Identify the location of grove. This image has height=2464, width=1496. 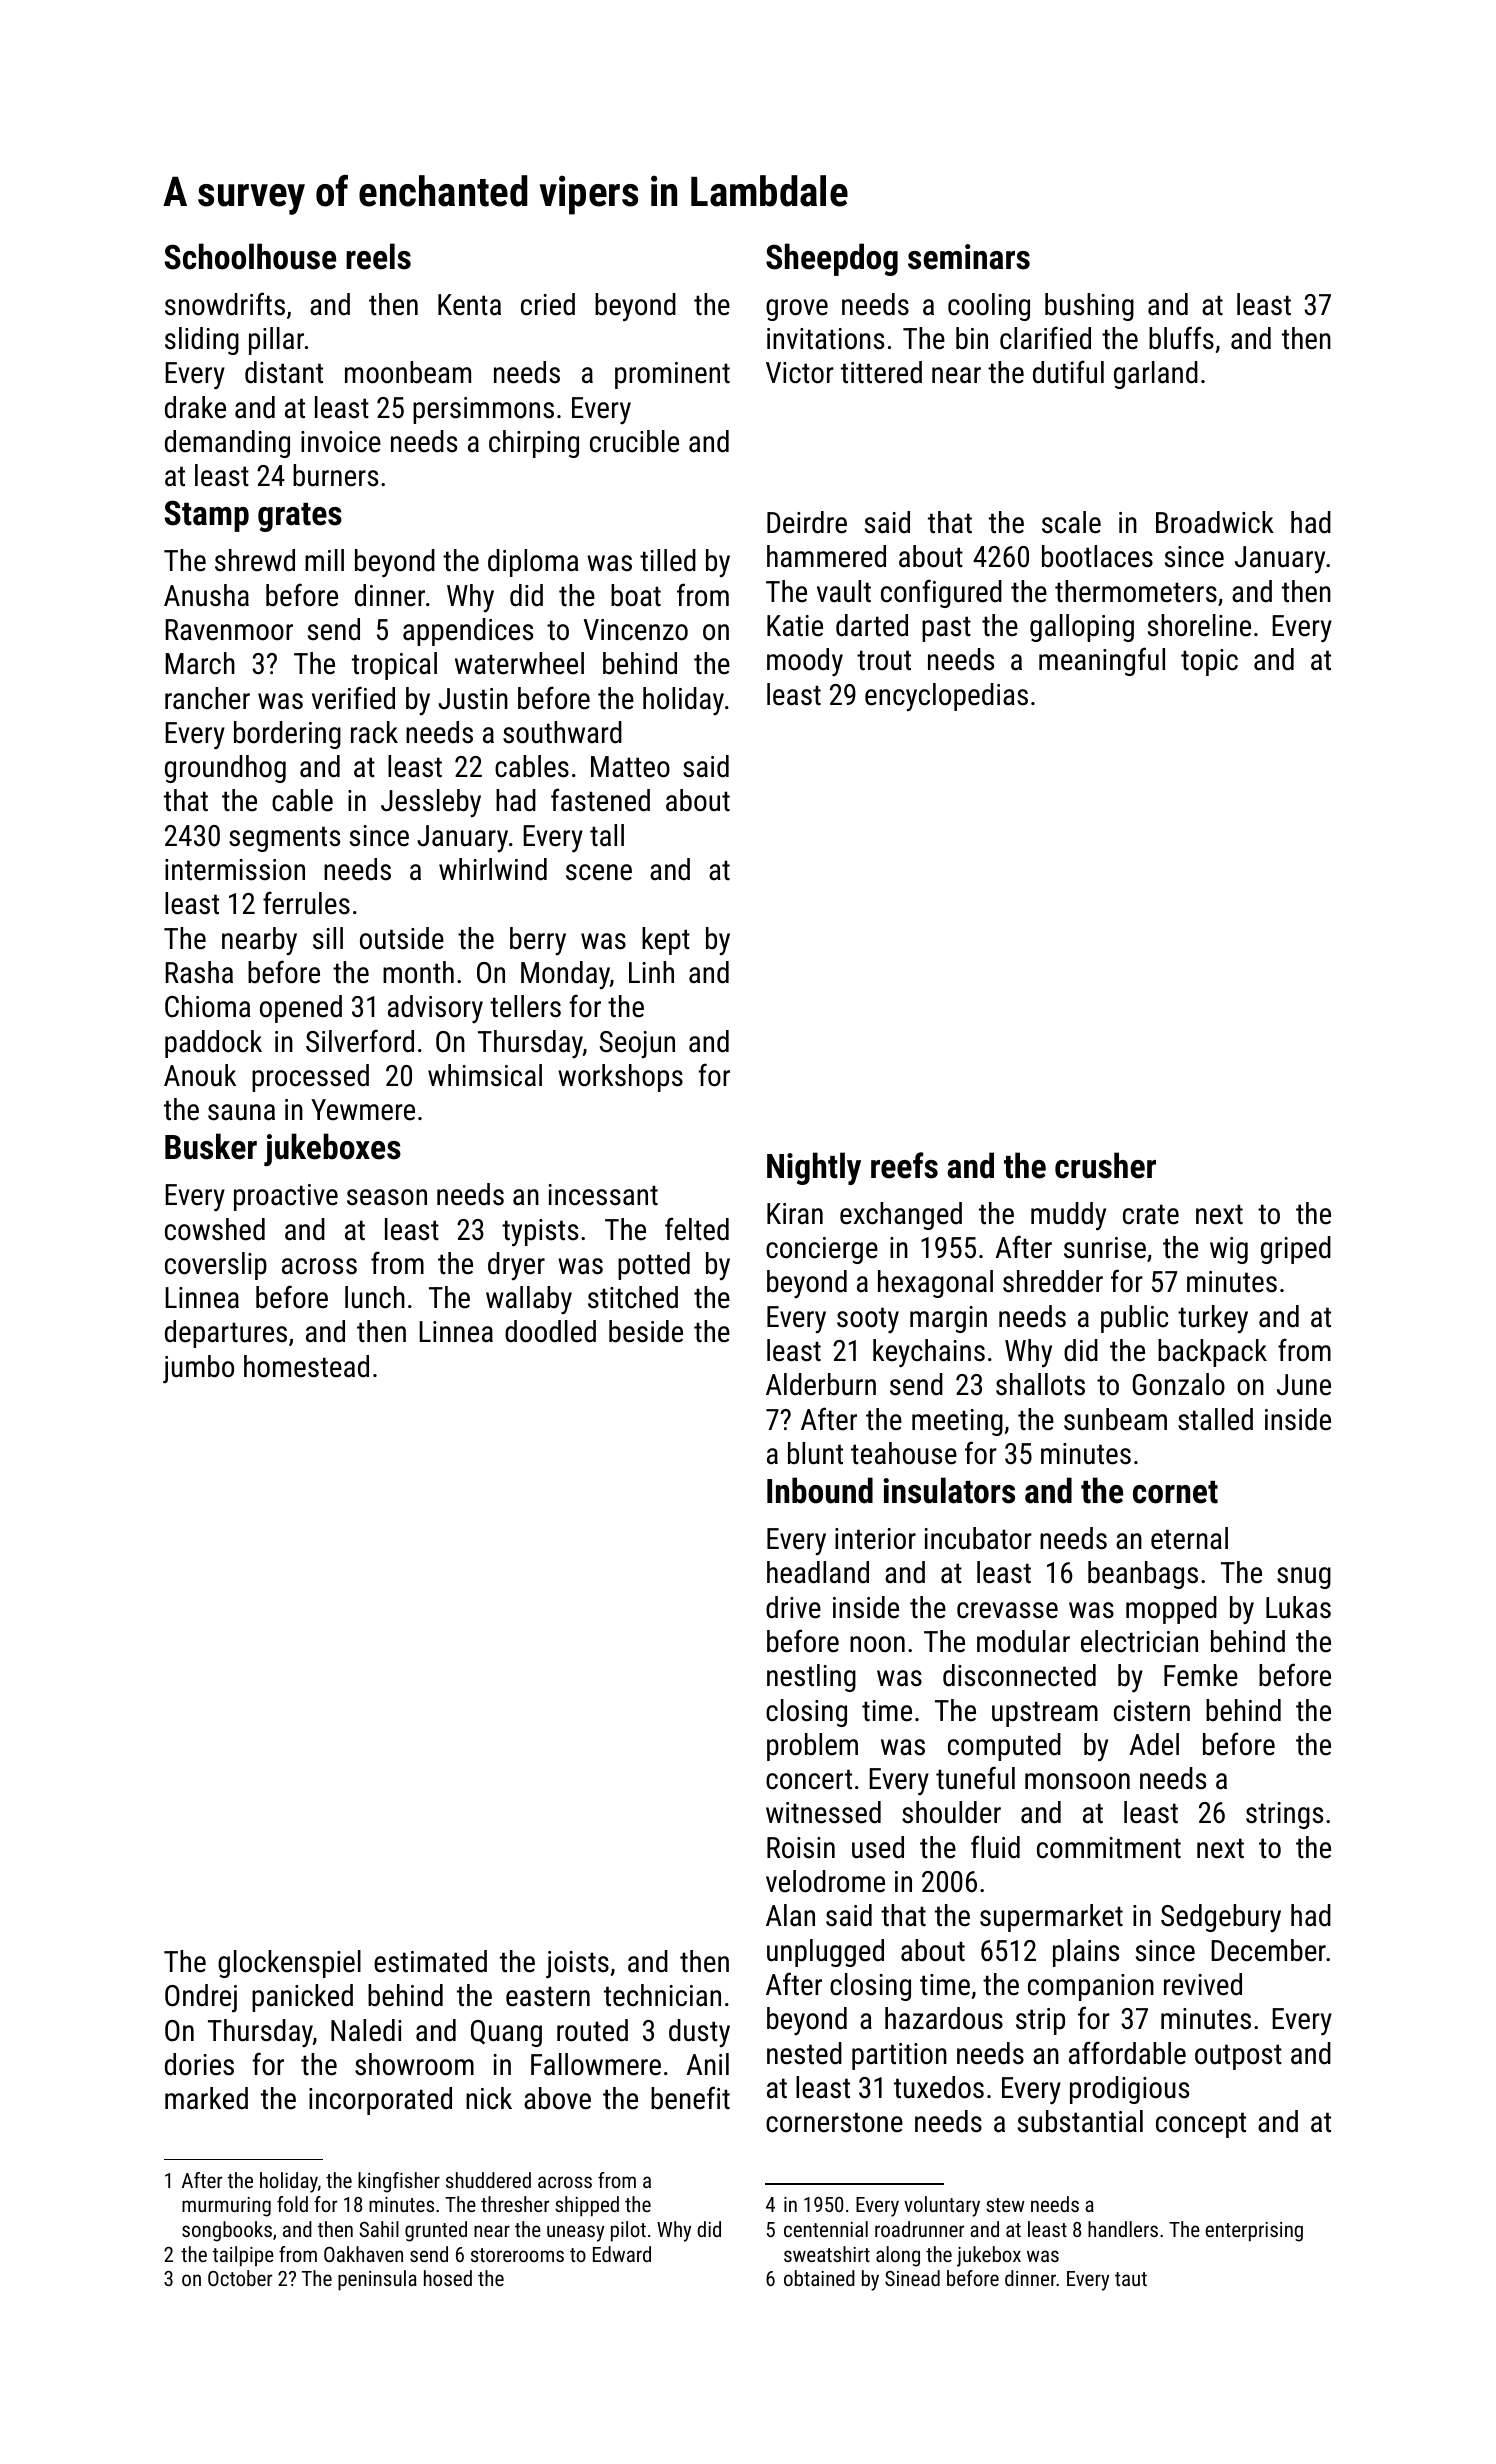
(797, 310).
